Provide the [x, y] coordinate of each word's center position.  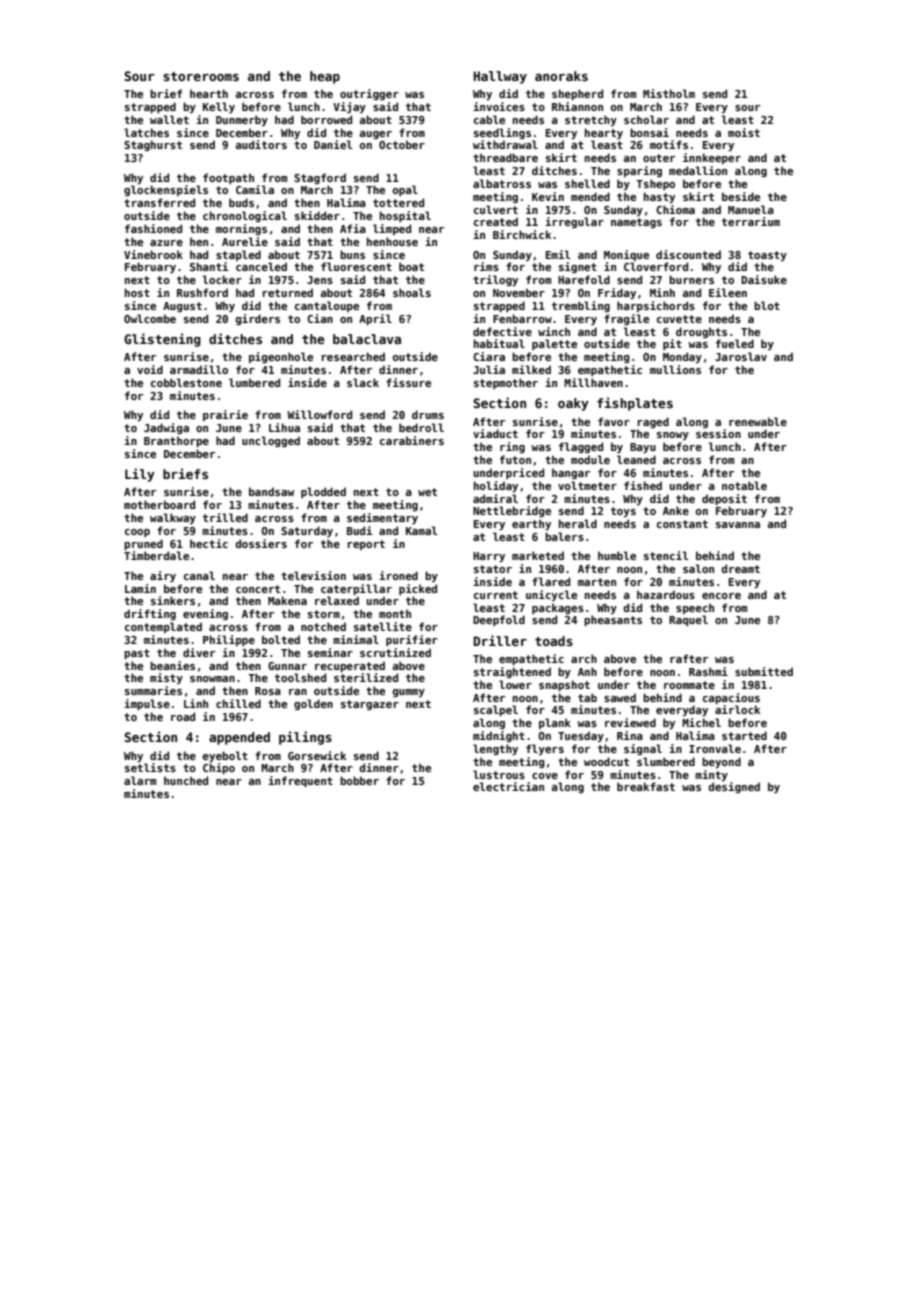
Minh [662, 292]
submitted [764, 671]
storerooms [201, 76]
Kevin [548, 196]
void [150, 369]
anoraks [561, 76]
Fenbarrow [522, 318]
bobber [359, 780]
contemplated [163, 627]
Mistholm [669, 93]
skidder [317, 215]
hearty [604, 133]
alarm [140, 780]
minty [711, 775]
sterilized [366, 677]
